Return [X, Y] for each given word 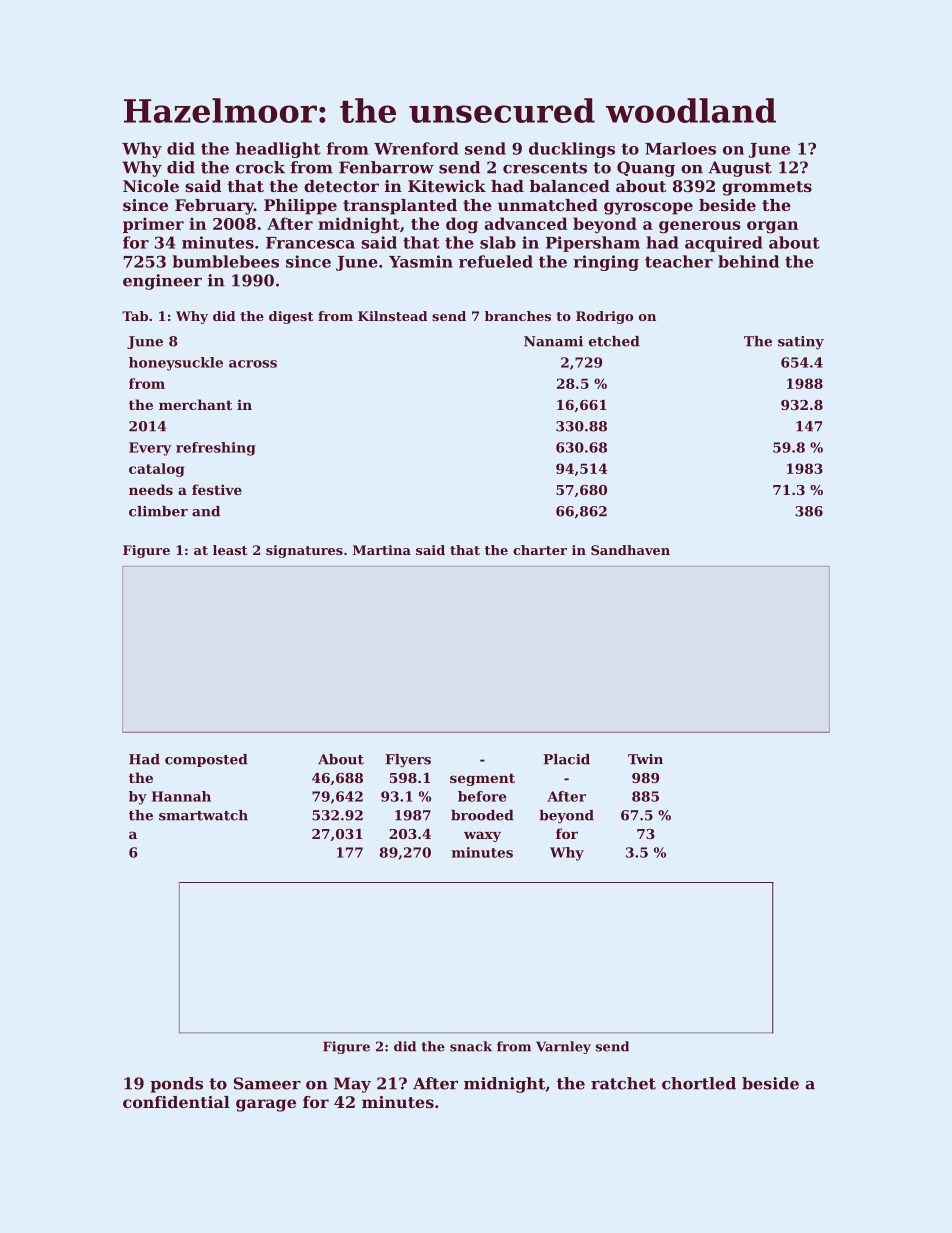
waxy [482, 836]
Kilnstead [393, 316]
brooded [482, 815]
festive [217, 489]
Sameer [267, 1083]
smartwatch [203, 815]
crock [260, 167]
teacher [679, 261]
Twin [645, 759]
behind [748, 261]
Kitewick [447, 186]
